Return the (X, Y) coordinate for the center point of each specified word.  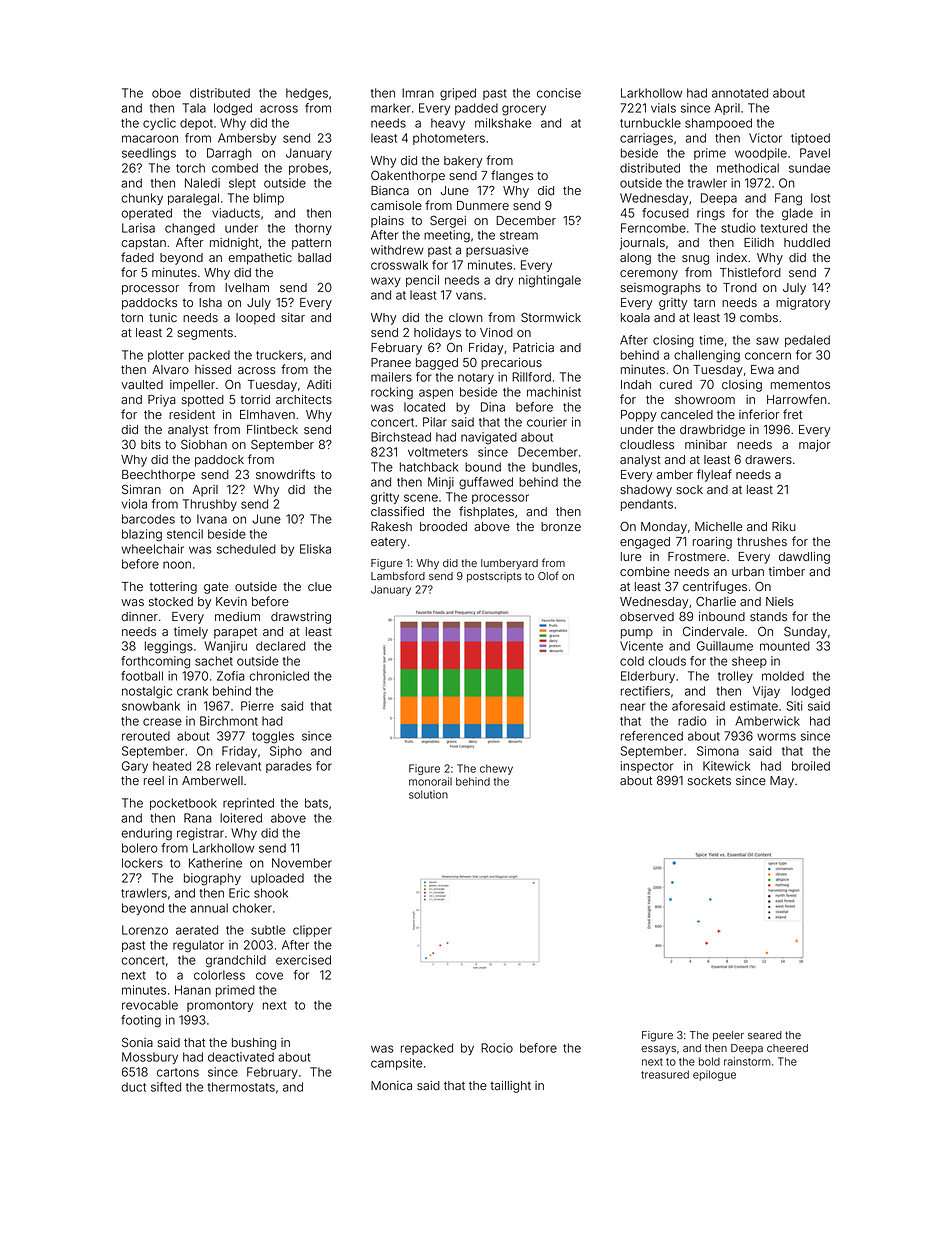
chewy (496, 769)
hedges (307, 94)
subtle (268, 930)
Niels (780, 601)
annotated (740, 93)
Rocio (497, 1048)
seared (765, 1035)
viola (134, 504)
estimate (754, 706)
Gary (135, 767)
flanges (512, 176)
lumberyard (509, 564)
